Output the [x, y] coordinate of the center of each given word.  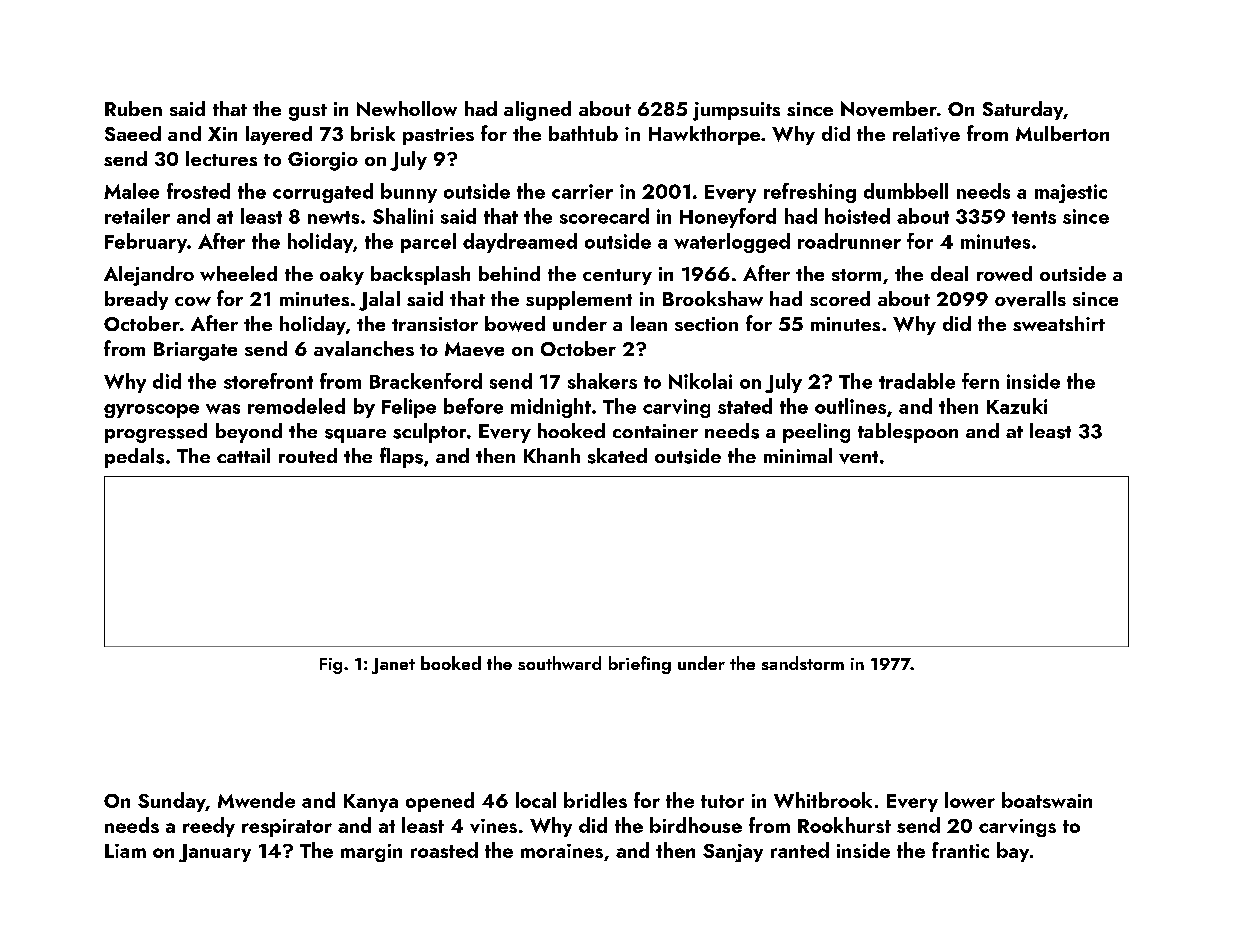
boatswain [1047, 800]
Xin [222, 134]
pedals [134, 458]
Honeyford [728, 218]
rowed [1004, 273]
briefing [640, 665]
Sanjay [733, 853]
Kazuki [1017, 406]
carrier [582, 191]
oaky [342, 275]
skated [617, 456]
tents [1034, 217]
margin [371, 853]
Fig [331, 666]
